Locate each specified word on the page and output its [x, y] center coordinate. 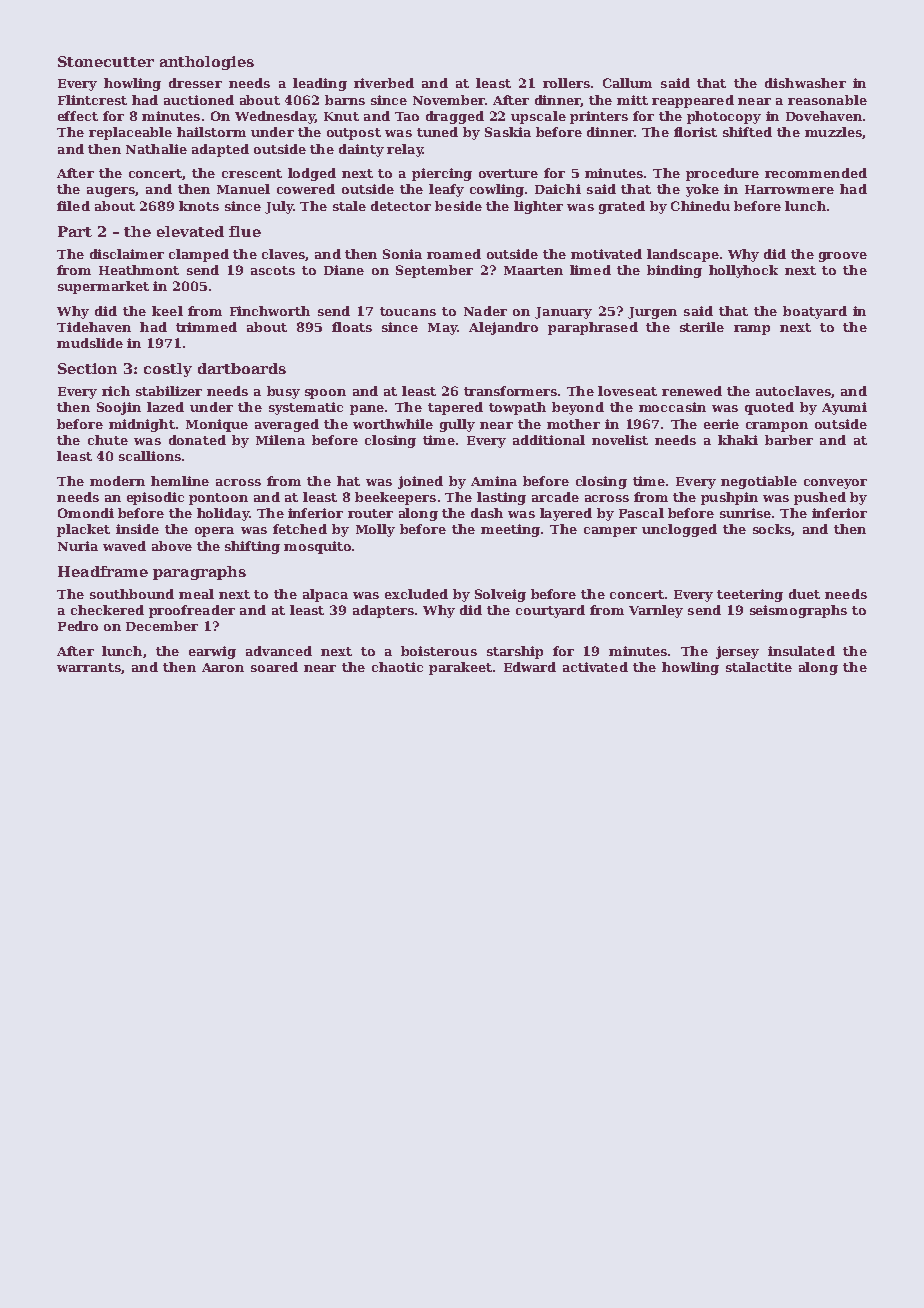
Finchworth [270, 311]
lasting [501, 498]
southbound [132, 594]
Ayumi [844, 408]
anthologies [207, 63]
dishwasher [805, 83]
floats [352, 327]
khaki [738, 440]
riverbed [384, 83]
